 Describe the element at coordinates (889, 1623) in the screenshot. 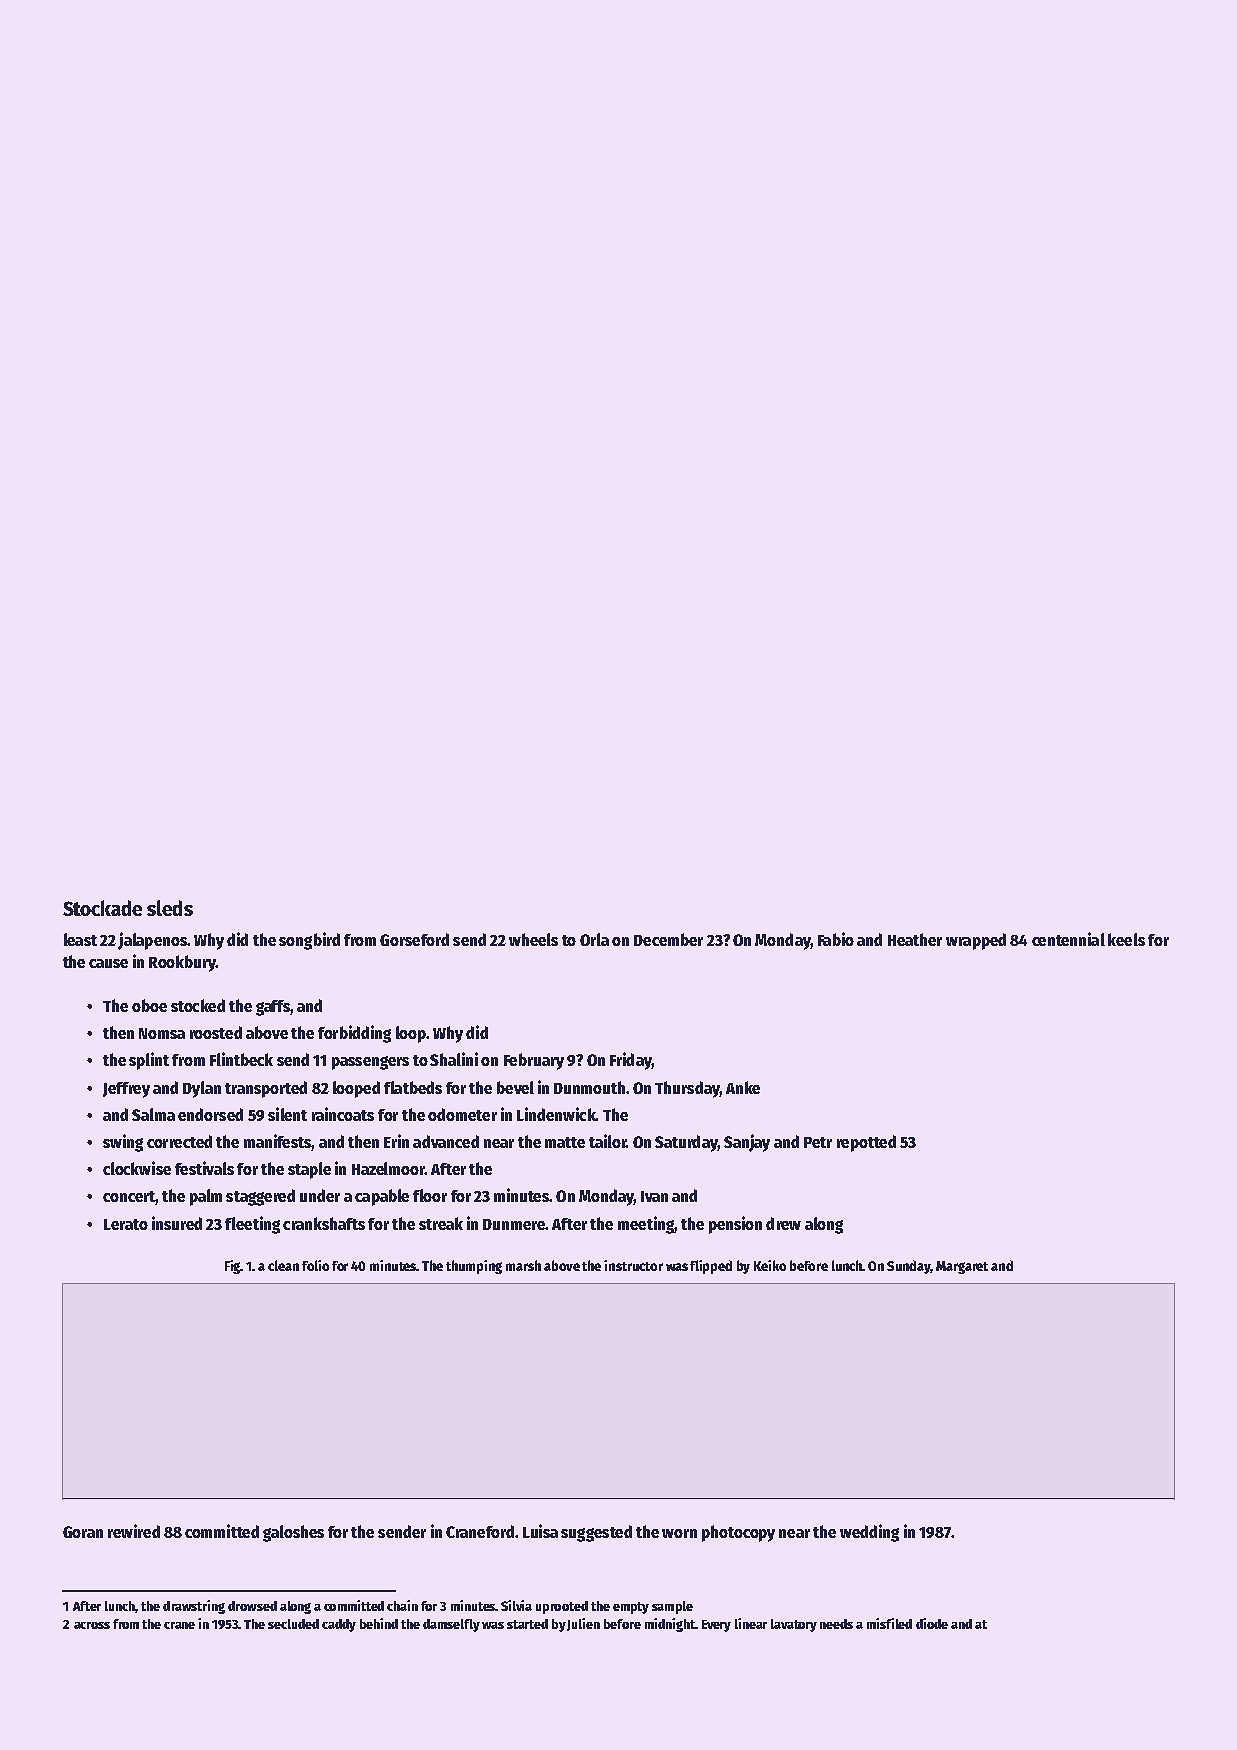

I see `misfiled` at that location.
